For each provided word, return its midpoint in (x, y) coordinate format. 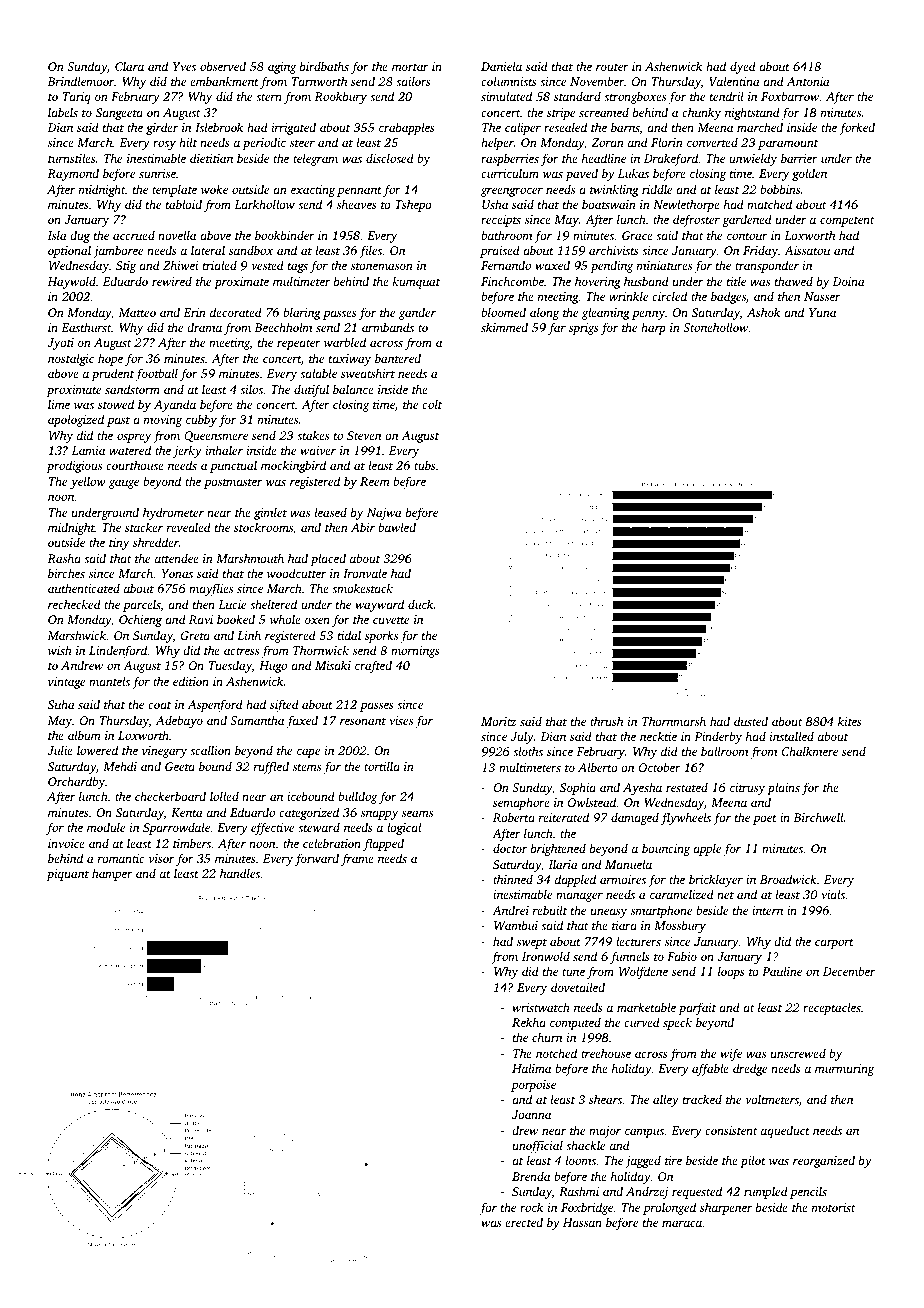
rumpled (766, 1192)
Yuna (822, 312)
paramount (788, 144)
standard (577, 96)
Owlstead (592, 802)
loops (731, 972)
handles (240, 873)
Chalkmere (810, 751)
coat (159, 705)
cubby (201, 420)
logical (404, 828)
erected (524, 1222)
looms (581, 1160)
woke (214, 189)
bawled (397, 527)
